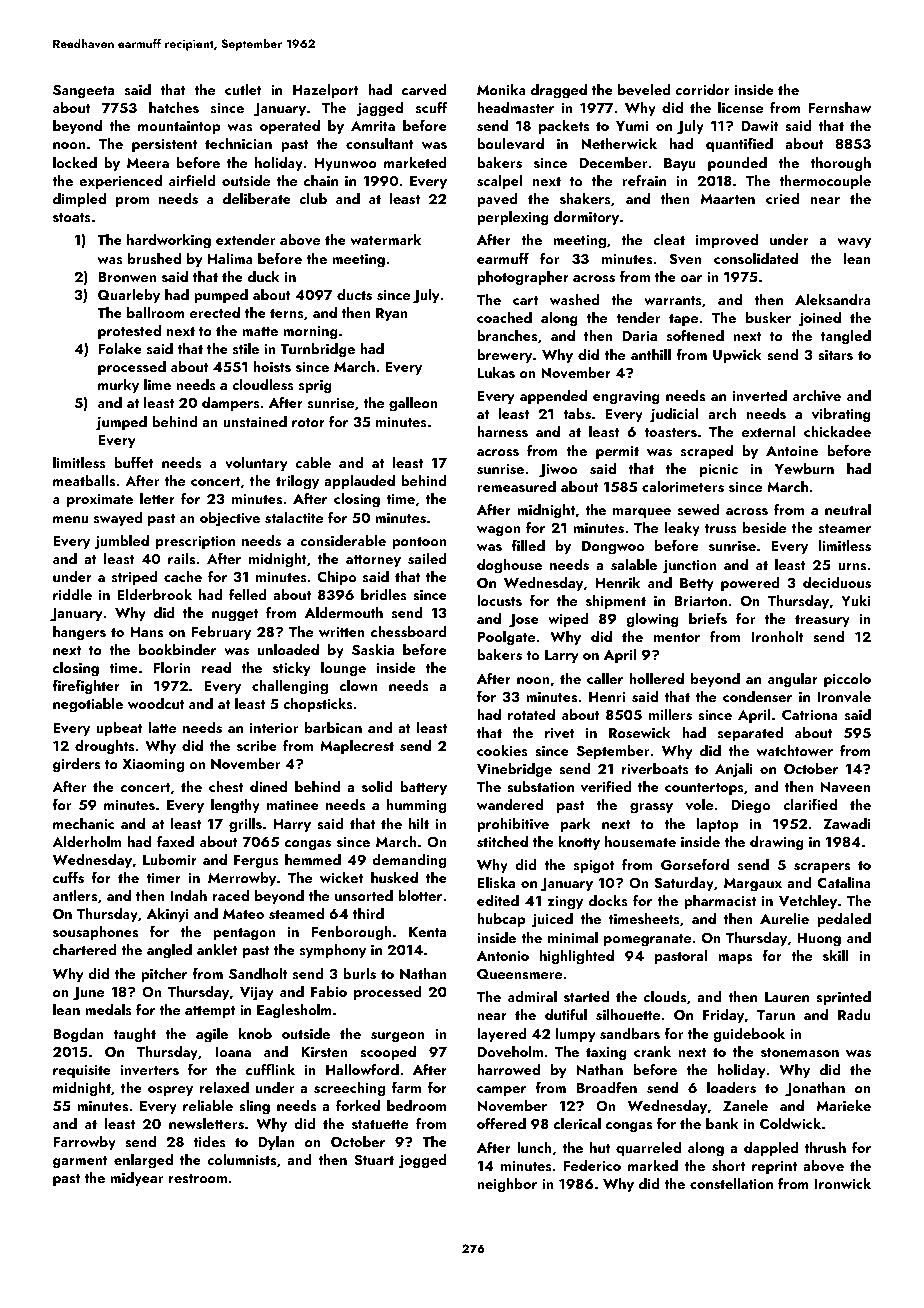  What do you see at coordinates (506, 638) in the screenshot?
I see `Poolgate` at bounding box center [506, 638].
